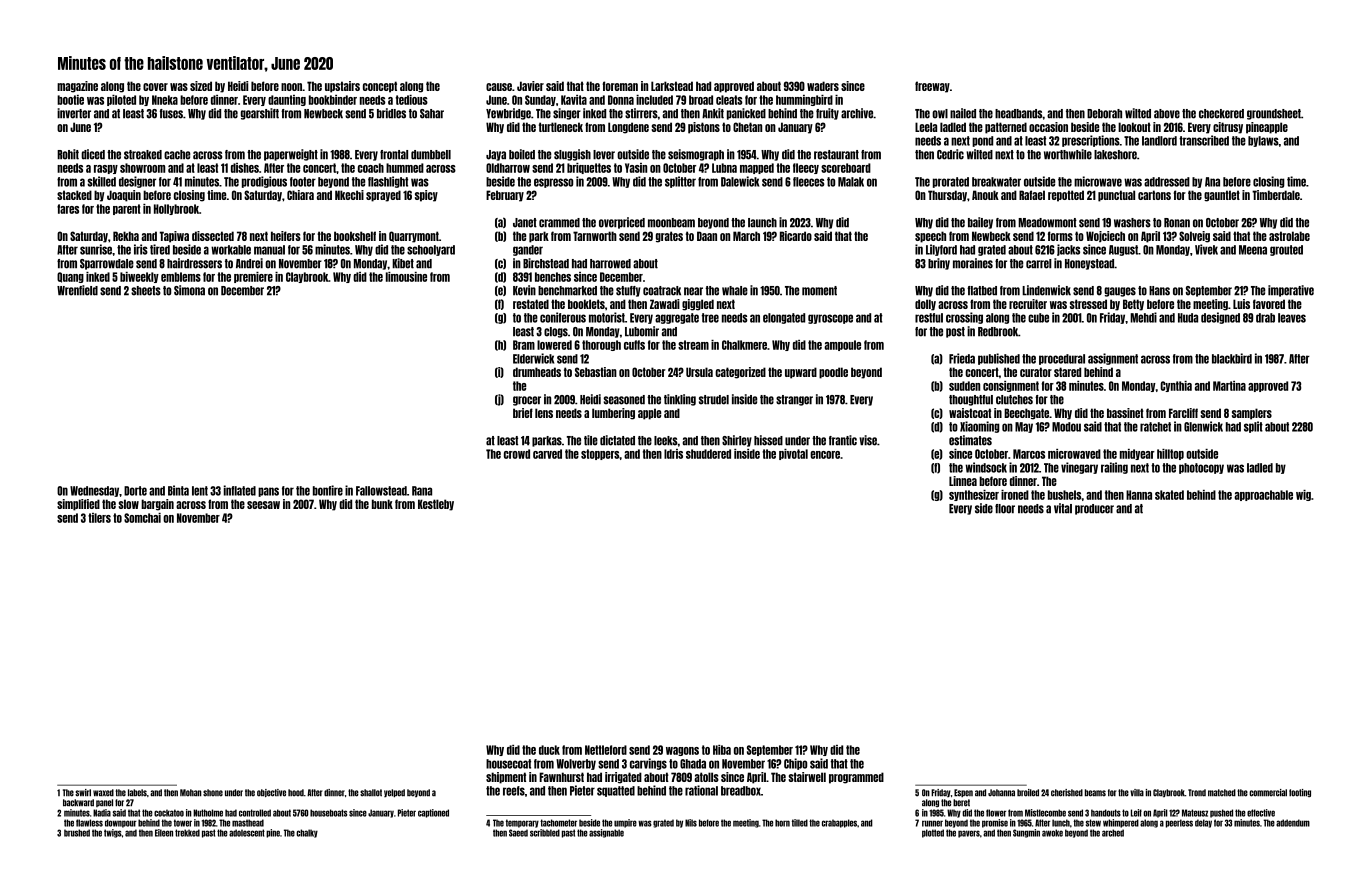  What do you see at coordinates (1132, 223) in the document?
I see `washers` at bounding box center [1132, 223].
